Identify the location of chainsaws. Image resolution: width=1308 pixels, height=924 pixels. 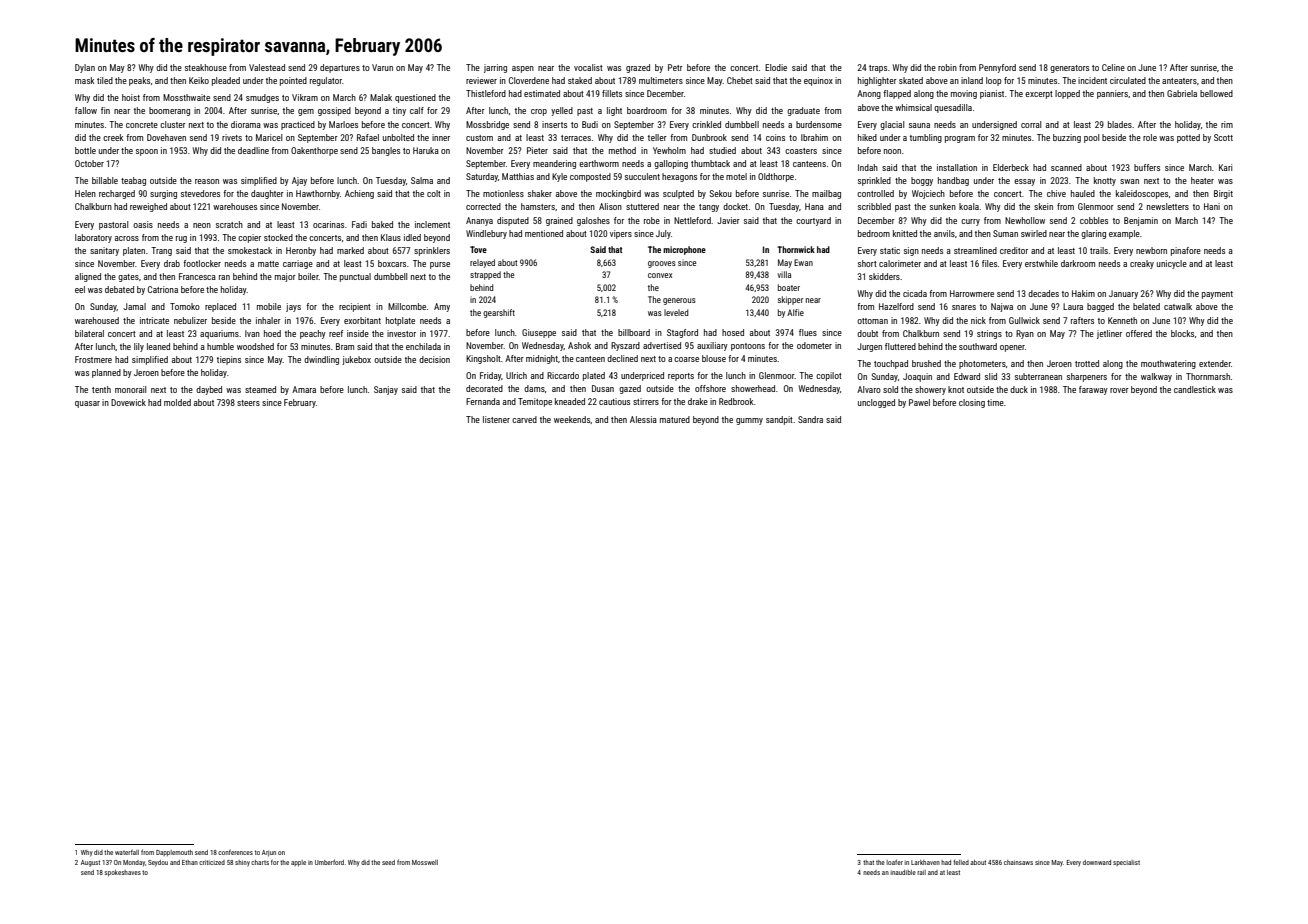
(1018, 862).
